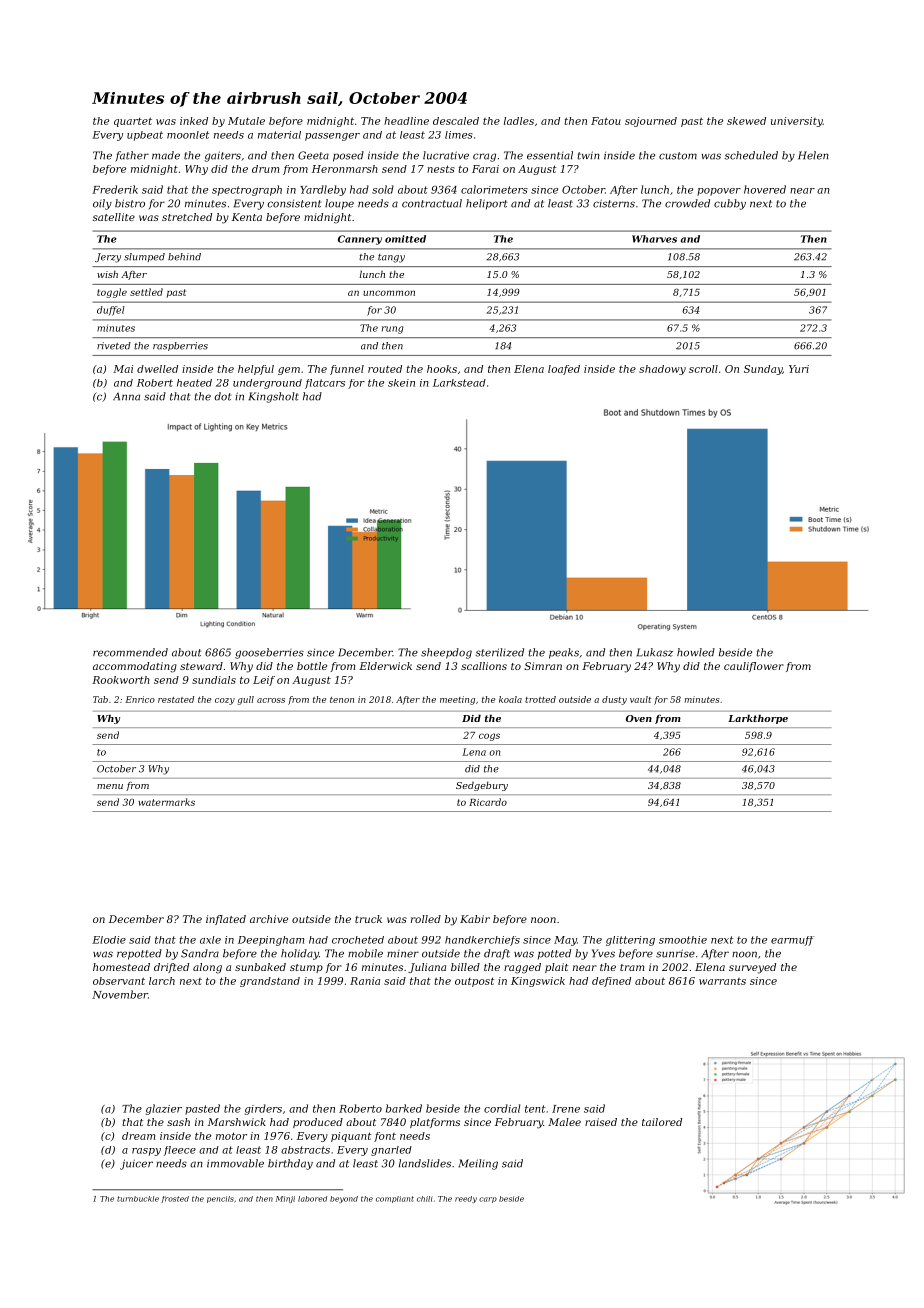 The height and width of the screenshot is (1308, 924). I want to click on vault, so click(640, 699).
